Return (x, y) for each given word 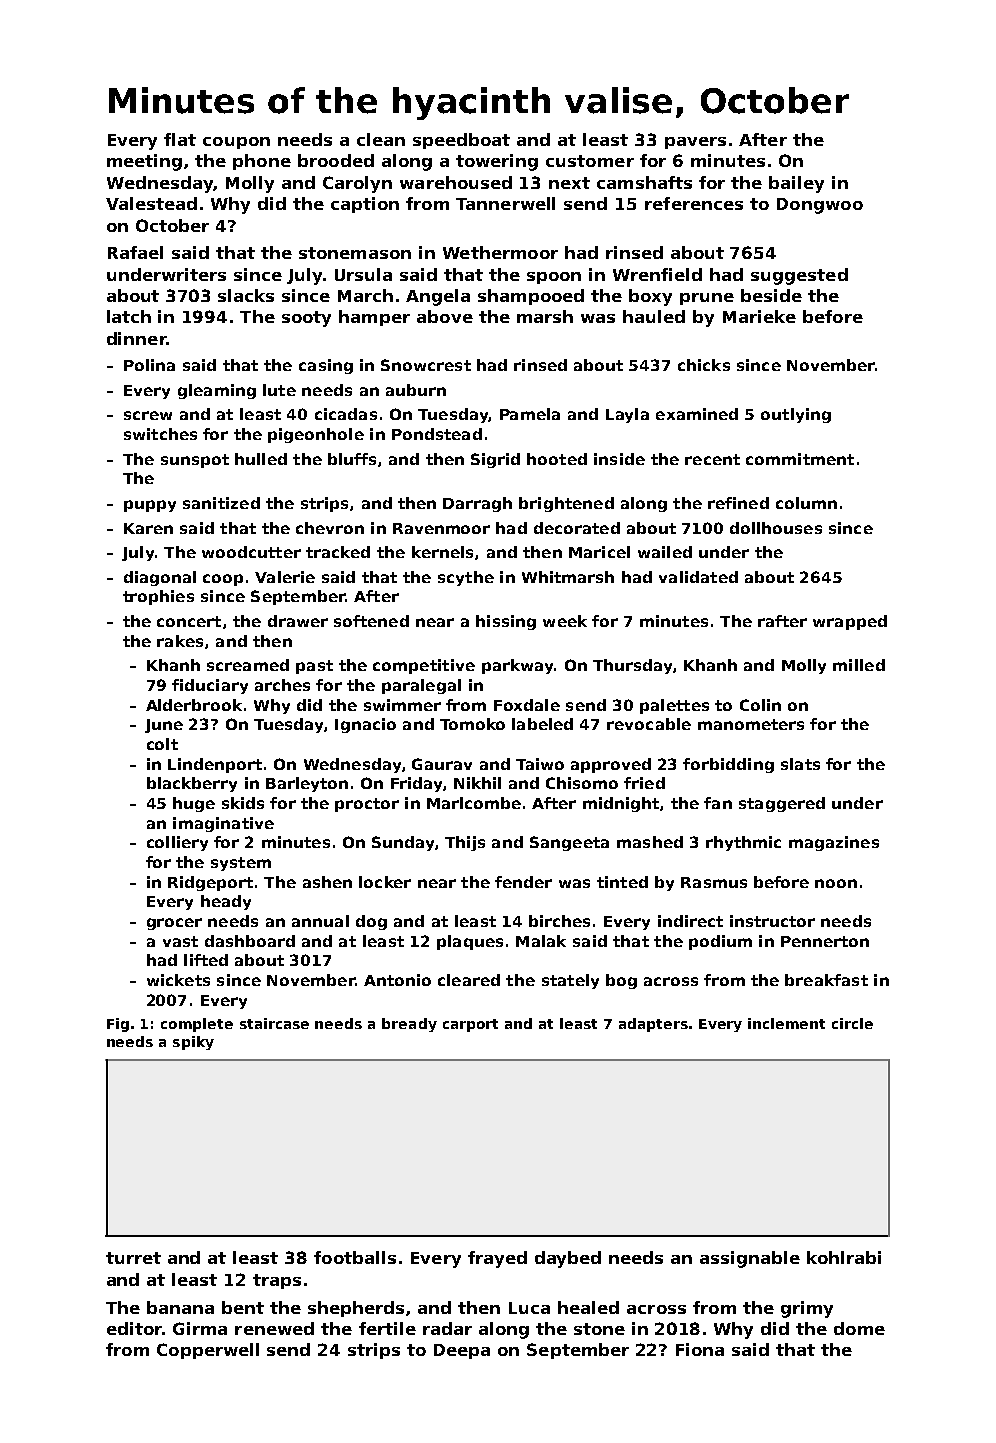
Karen (148, 528)
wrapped (850, 622)
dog (371, 922)
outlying (796, 415)
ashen (327, 882)
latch (129, 316)
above (445, 316)
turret (133, 1258)
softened (371, 621)
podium (720, 942)
